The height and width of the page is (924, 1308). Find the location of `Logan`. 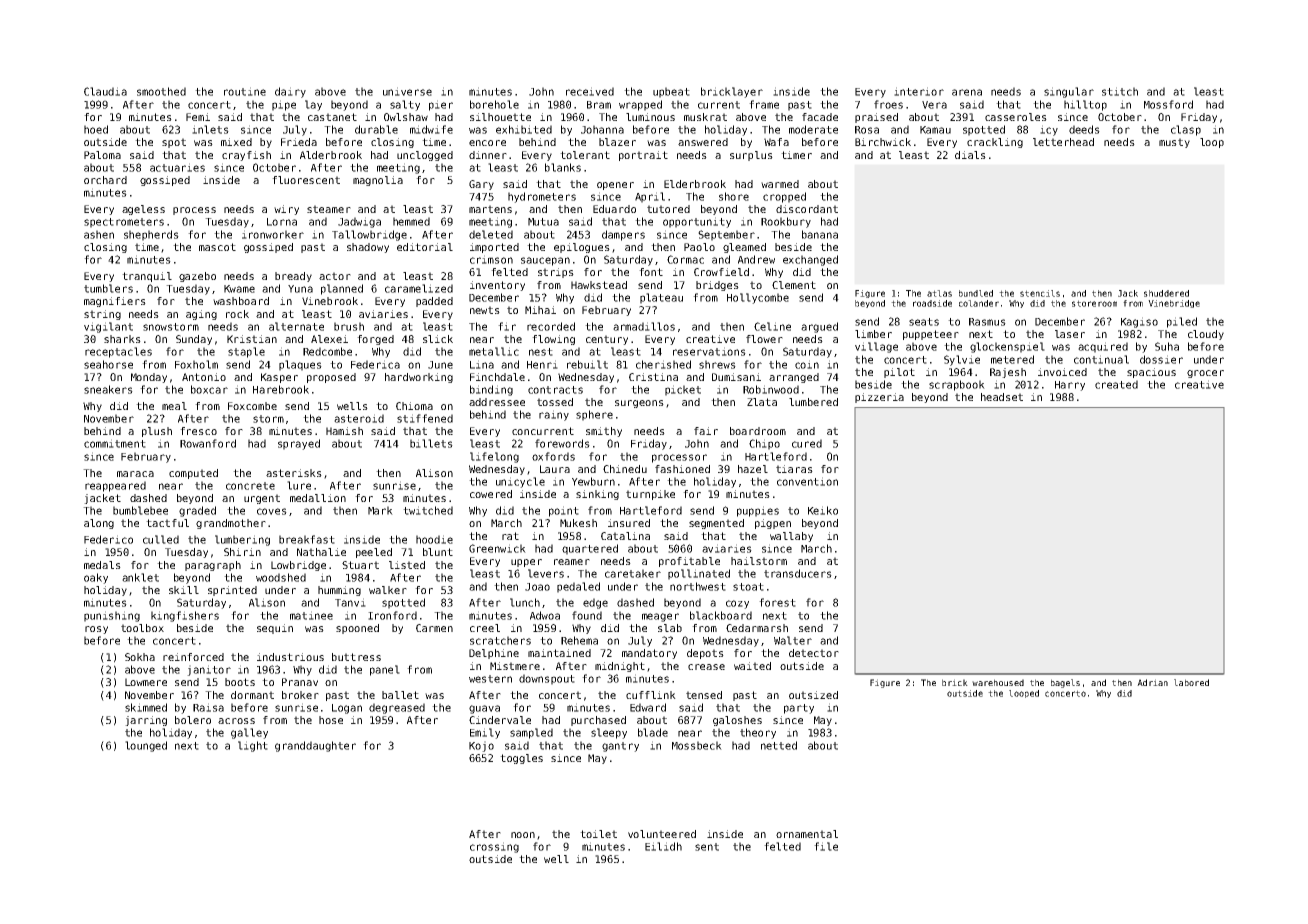

Logan is located at coordinates (347, 709).
